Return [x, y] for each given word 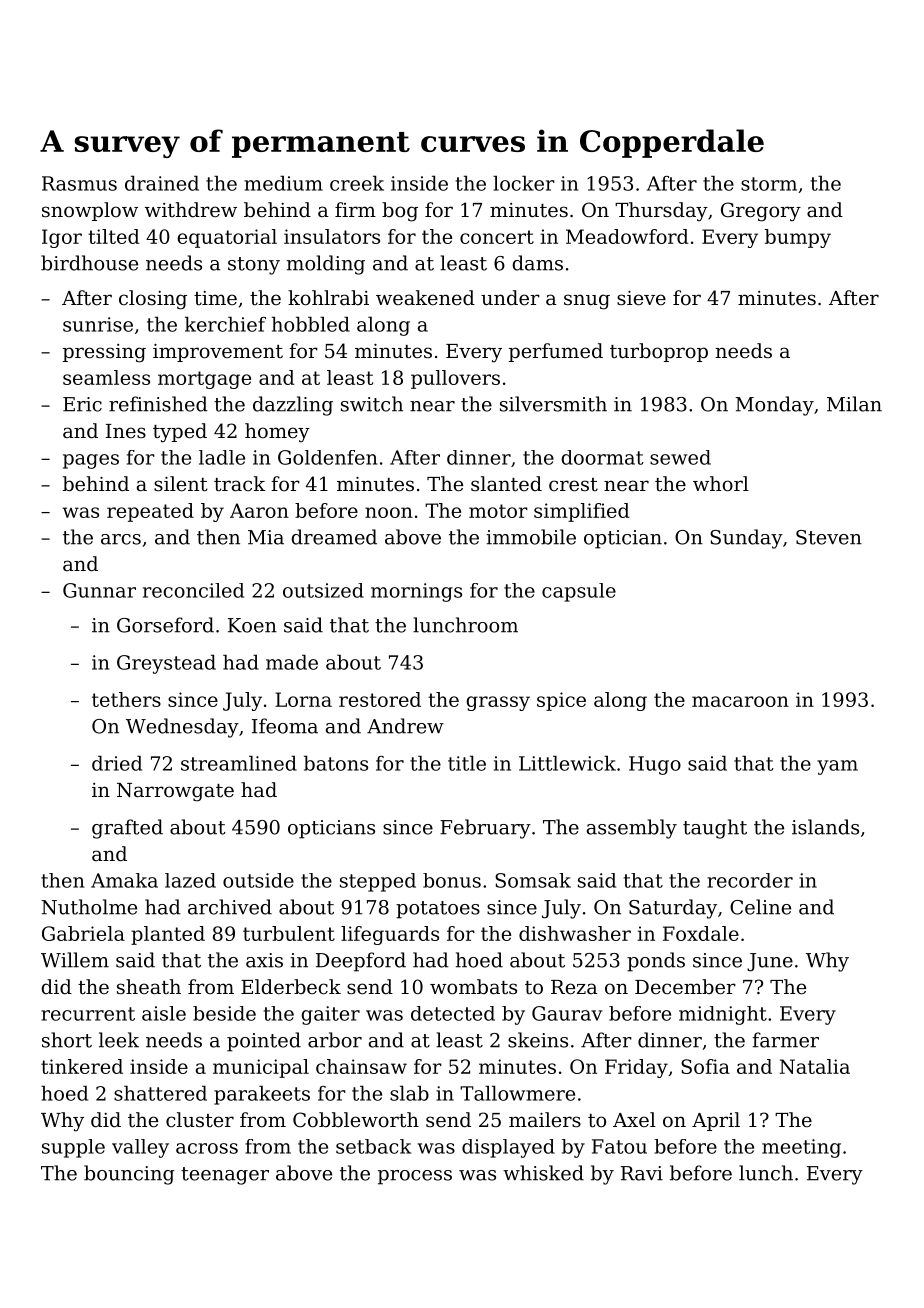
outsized [323, 590]
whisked [543, 1173]
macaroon [740, 701]
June [770, 962]
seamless [106, 377]
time [215, 298]
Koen [252, 625]
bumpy [798, 238]
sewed [680, 457]
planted [168, 935]
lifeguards [390, 935]
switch [372, 404]
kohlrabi [328, 298]
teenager [225, 1176]
